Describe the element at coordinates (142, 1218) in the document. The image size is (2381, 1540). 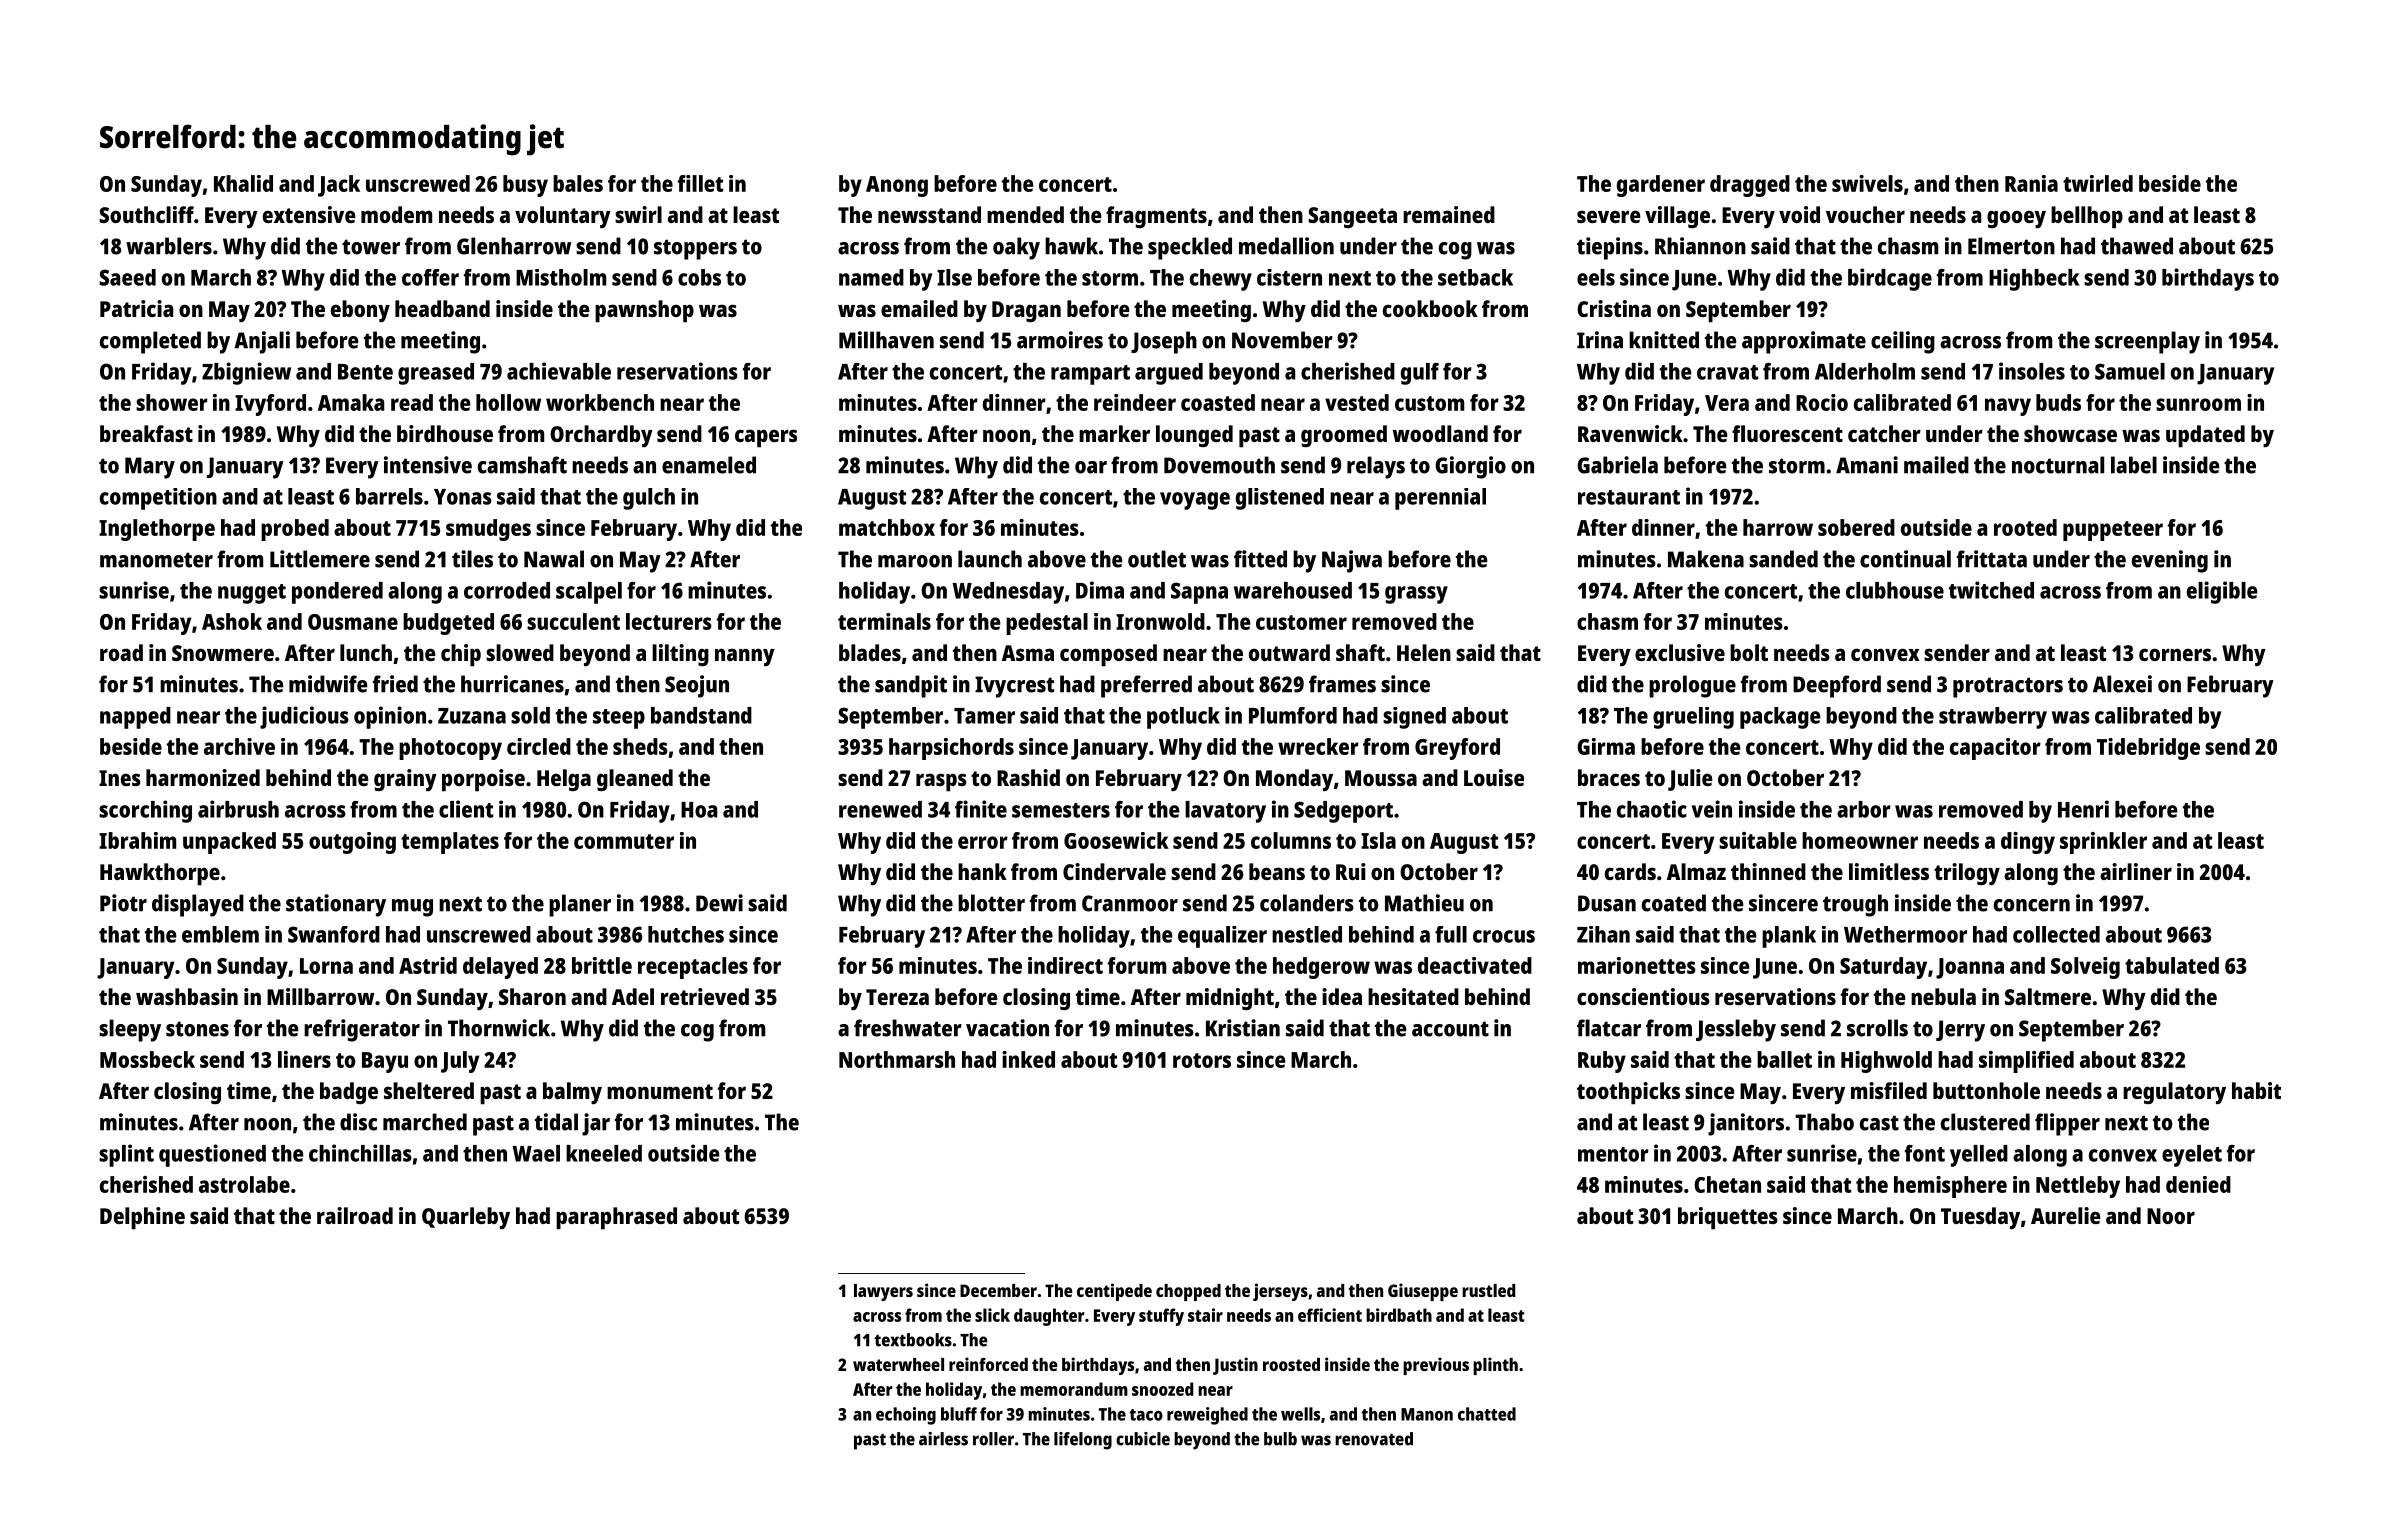
I see `Delphine` at that location.
